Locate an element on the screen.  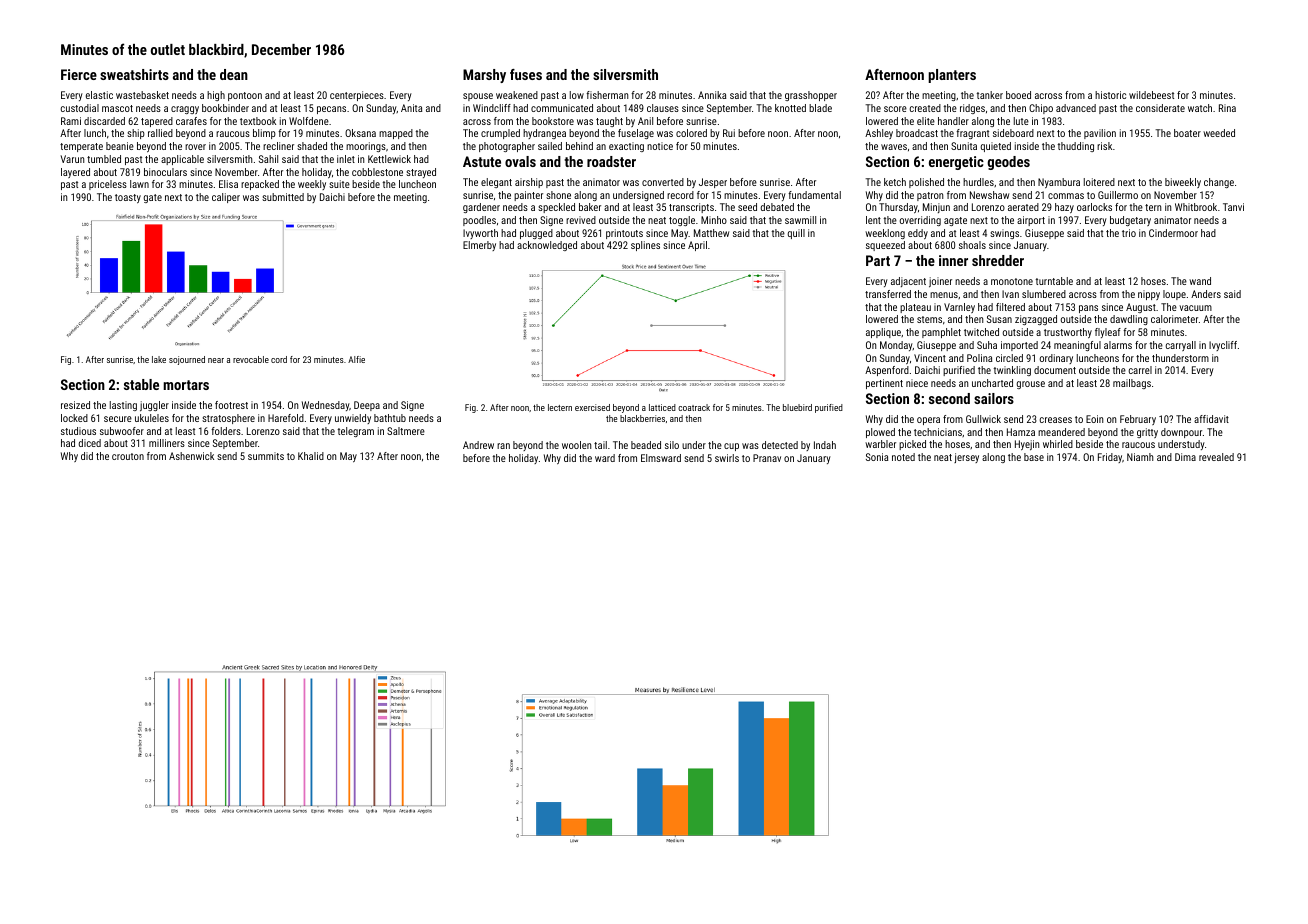
planters is located at coordinates (952, 76).
